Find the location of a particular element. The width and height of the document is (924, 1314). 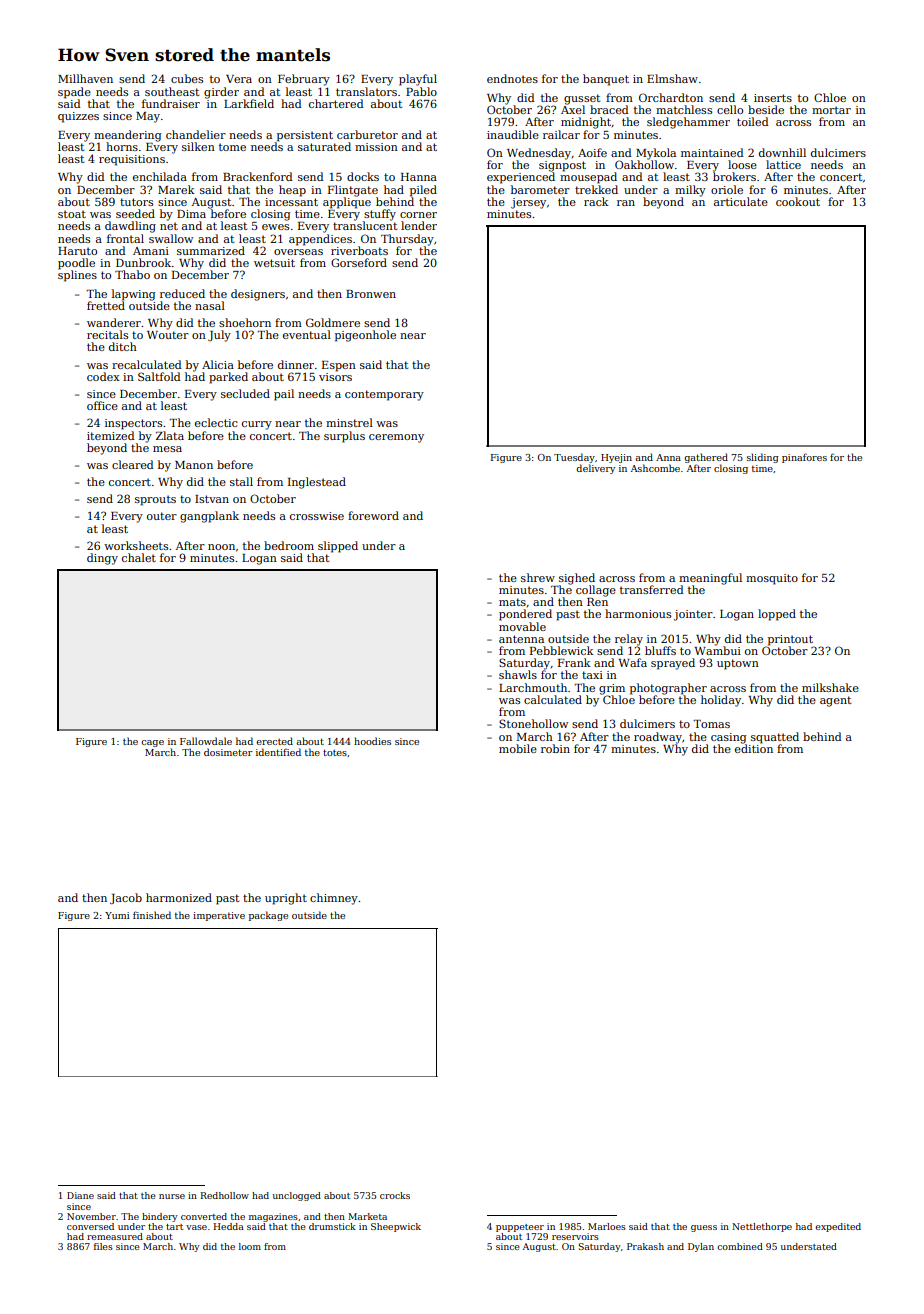

edition is located at coordinates (754, 748).
